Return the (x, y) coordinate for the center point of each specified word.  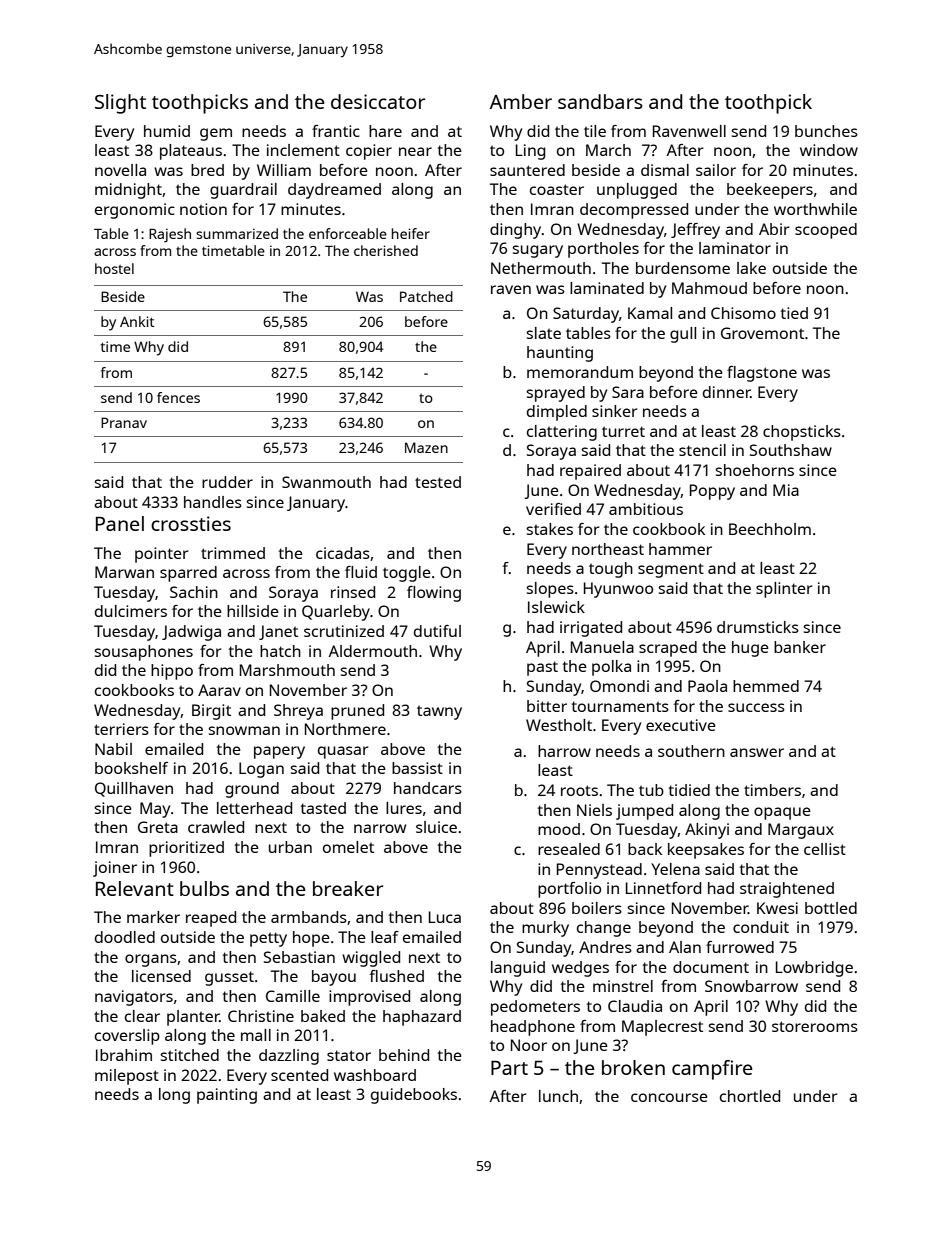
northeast (608, 549)
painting (227, 1096)
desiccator (378, 101)
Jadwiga (191, 633)
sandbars (600, 101)
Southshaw (791, 450)
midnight (128, 191)
